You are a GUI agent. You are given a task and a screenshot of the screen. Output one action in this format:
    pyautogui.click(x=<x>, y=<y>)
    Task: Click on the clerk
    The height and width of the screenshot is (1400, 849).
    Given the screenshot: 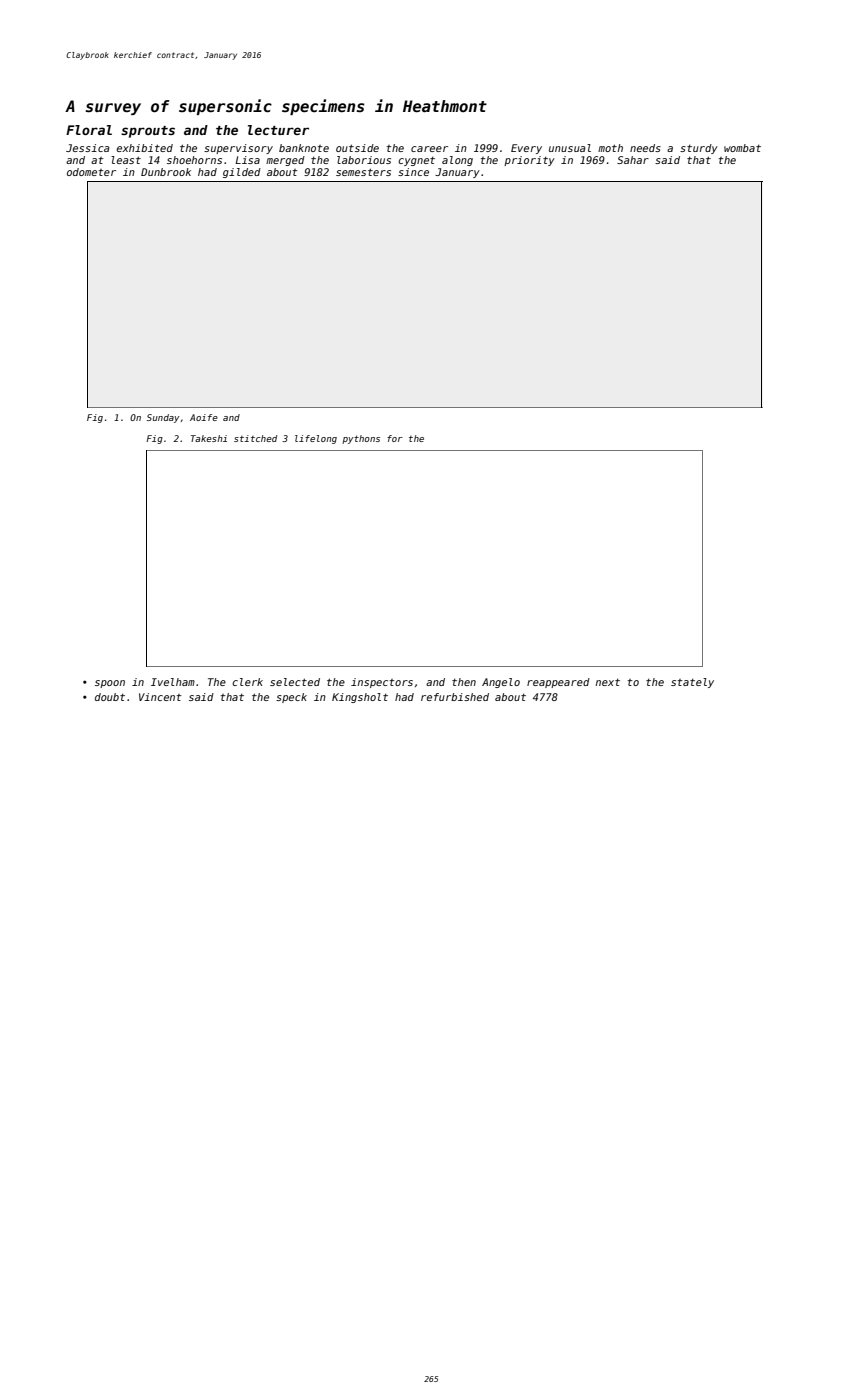 What is the action you would take?
    pyautogui.click(x=247, y=682)
